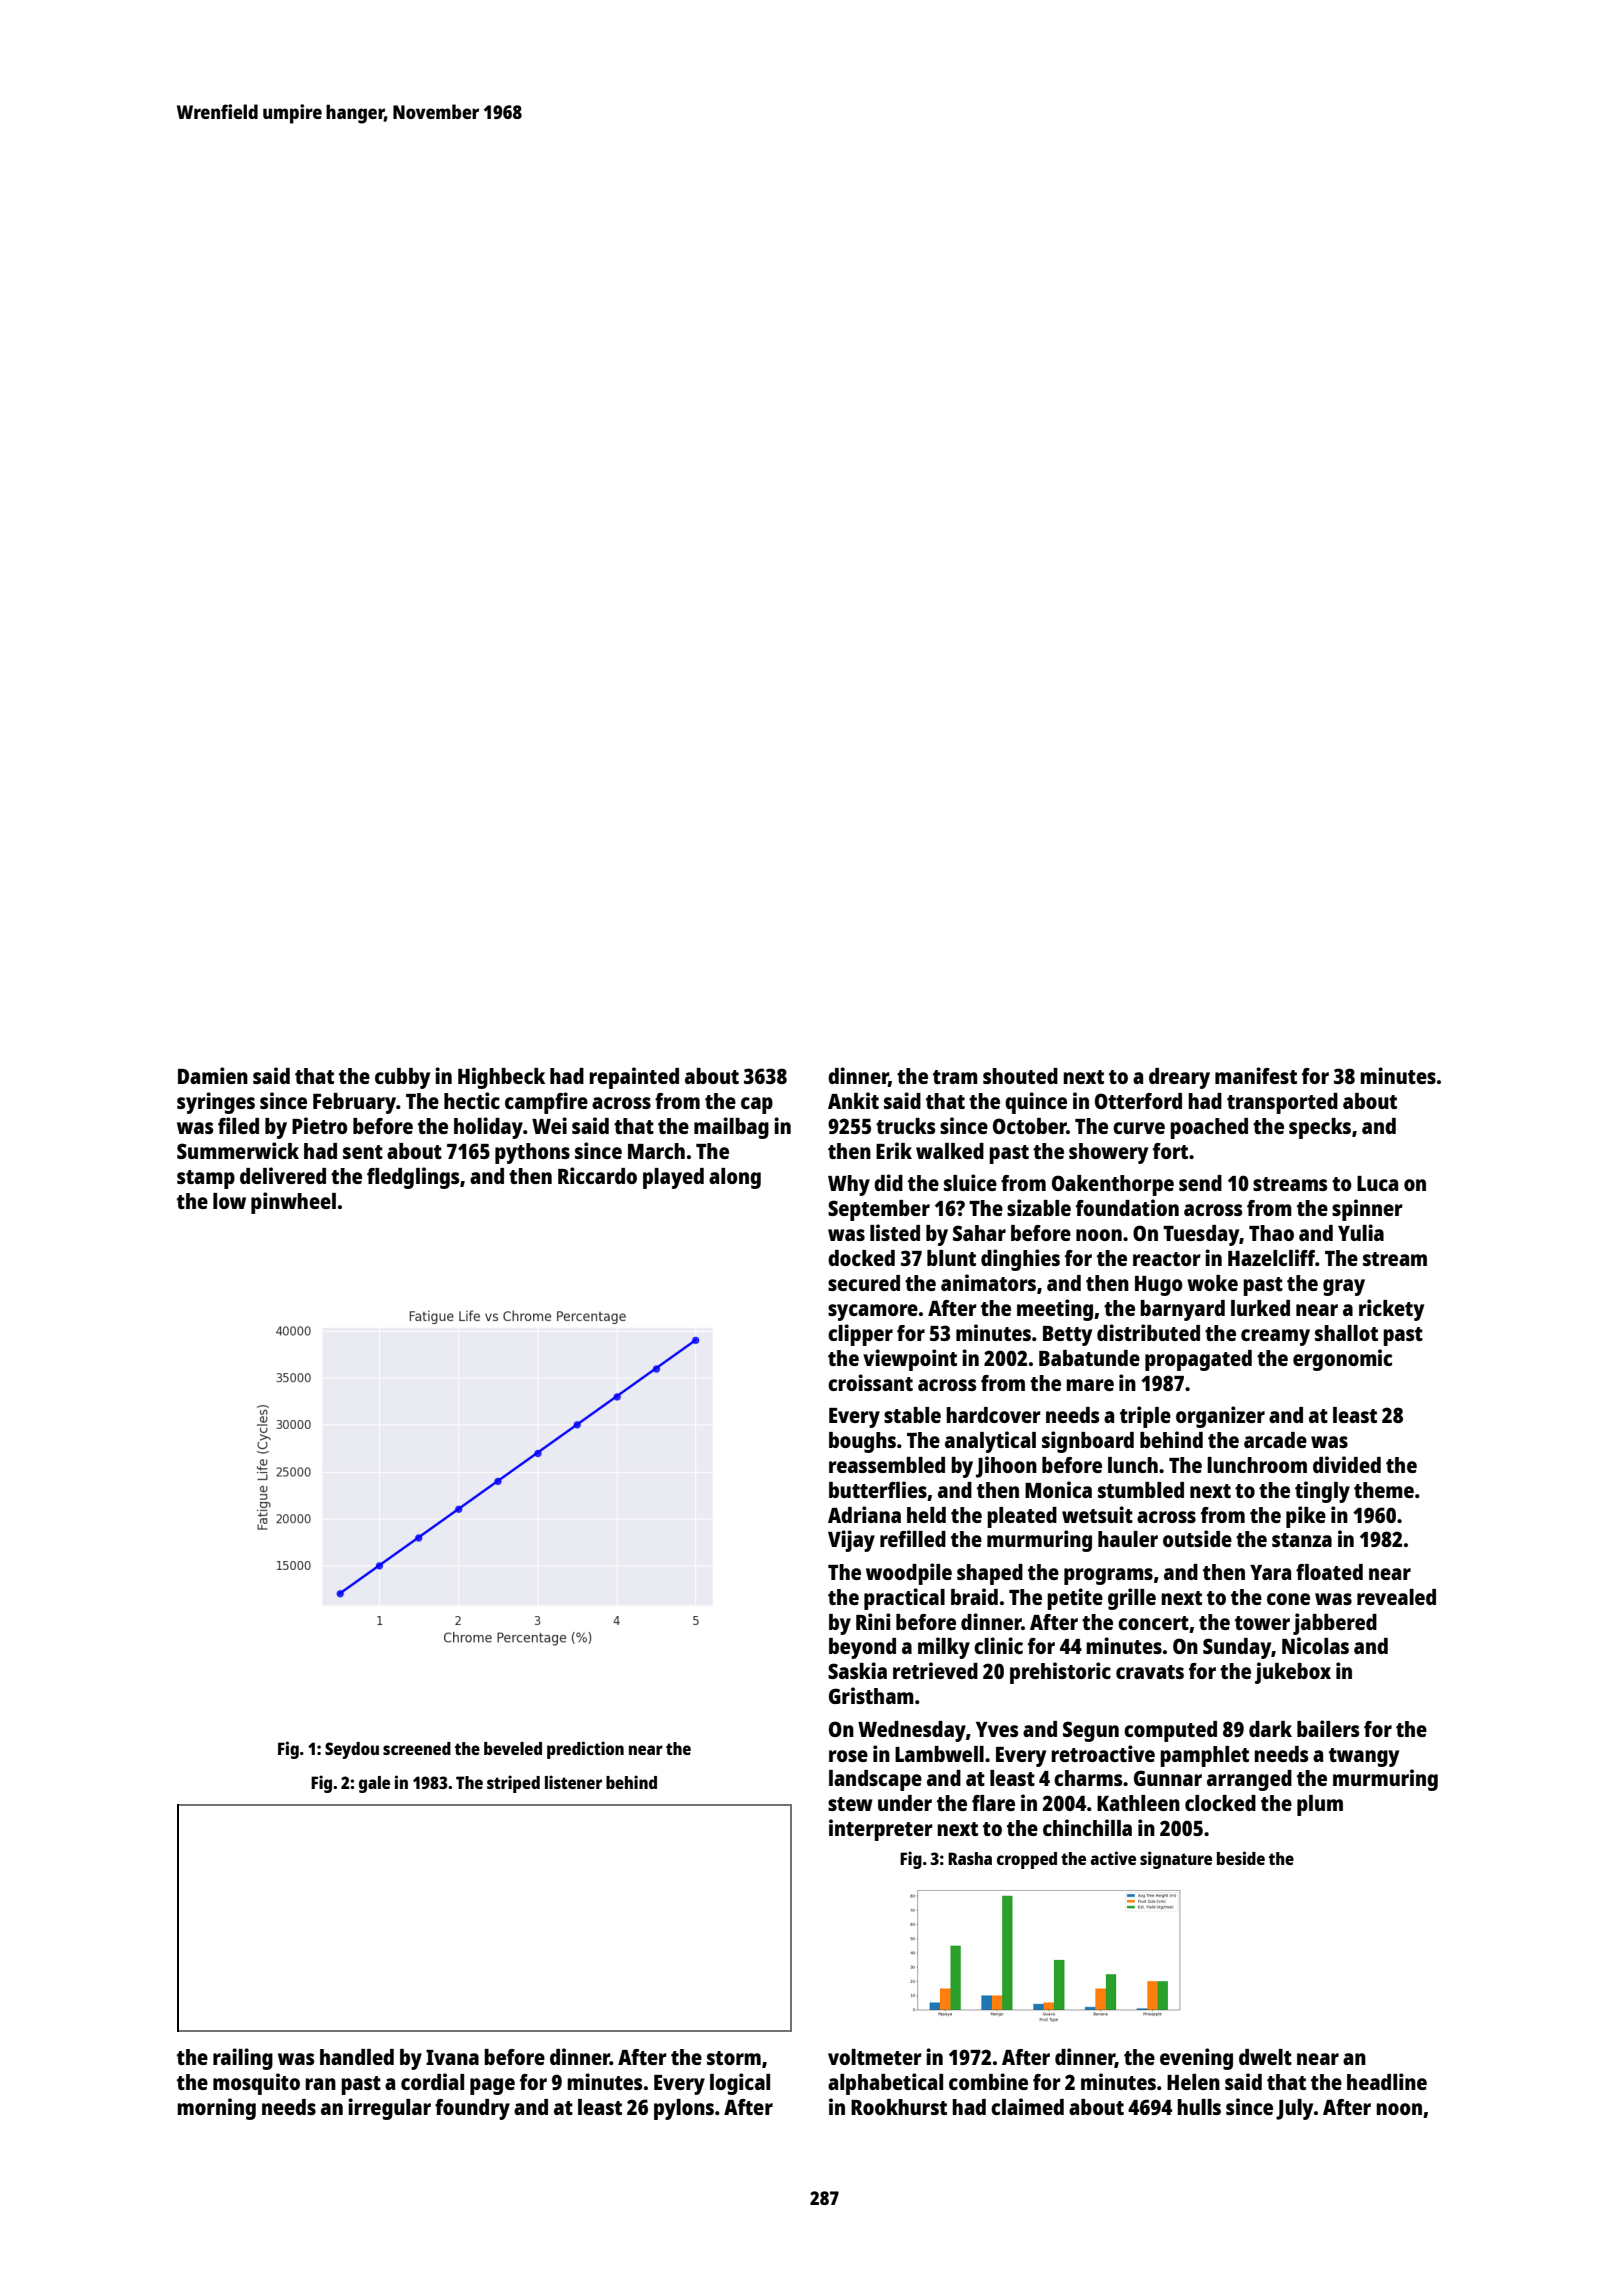 The width and height of the document is (1620, 2292). Describe the element at coordinates (1364, 1757) in the document. I see `twangy` at that location.
